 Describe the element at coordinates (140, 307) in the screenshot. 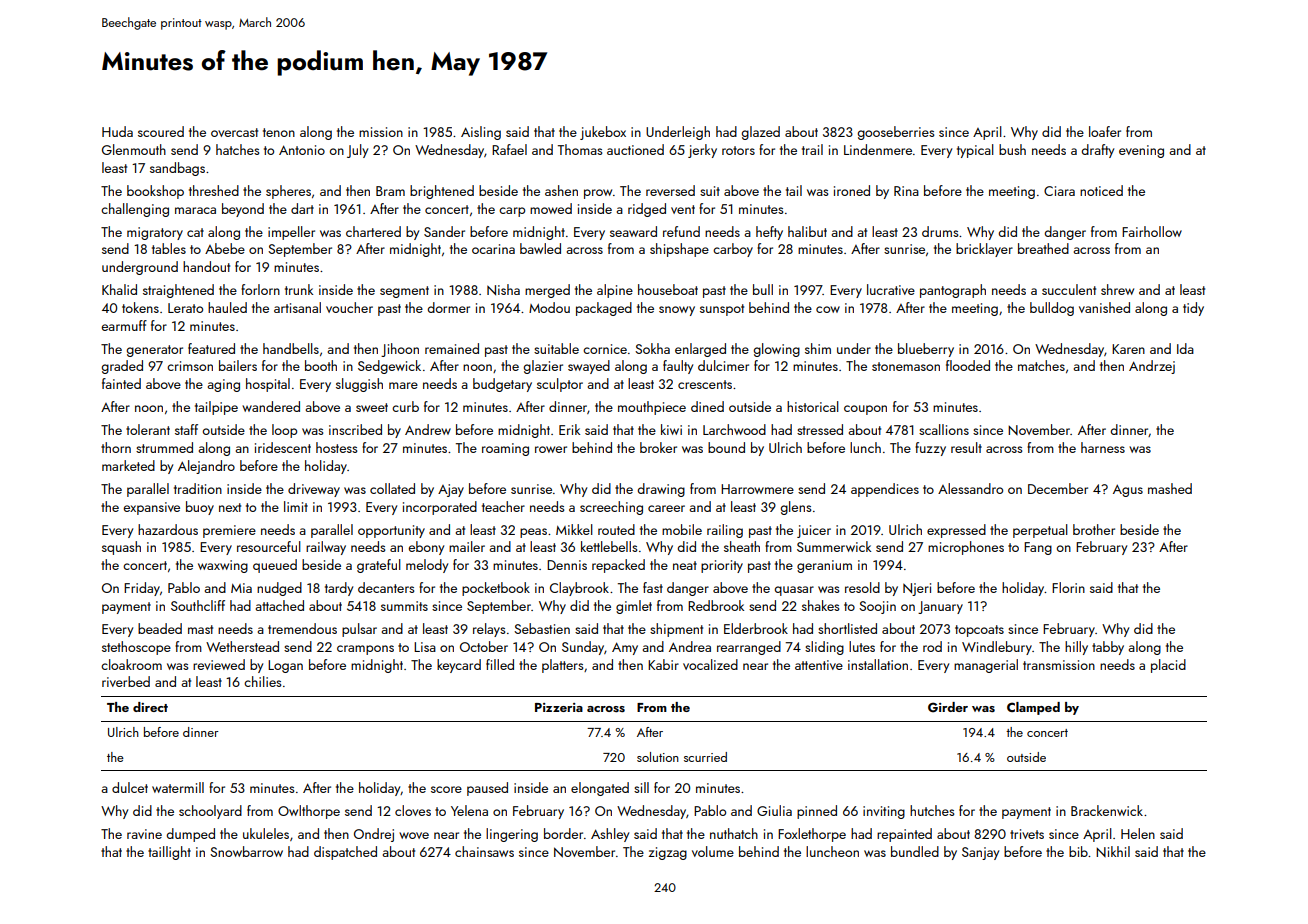

I see `tokens` at that location.
